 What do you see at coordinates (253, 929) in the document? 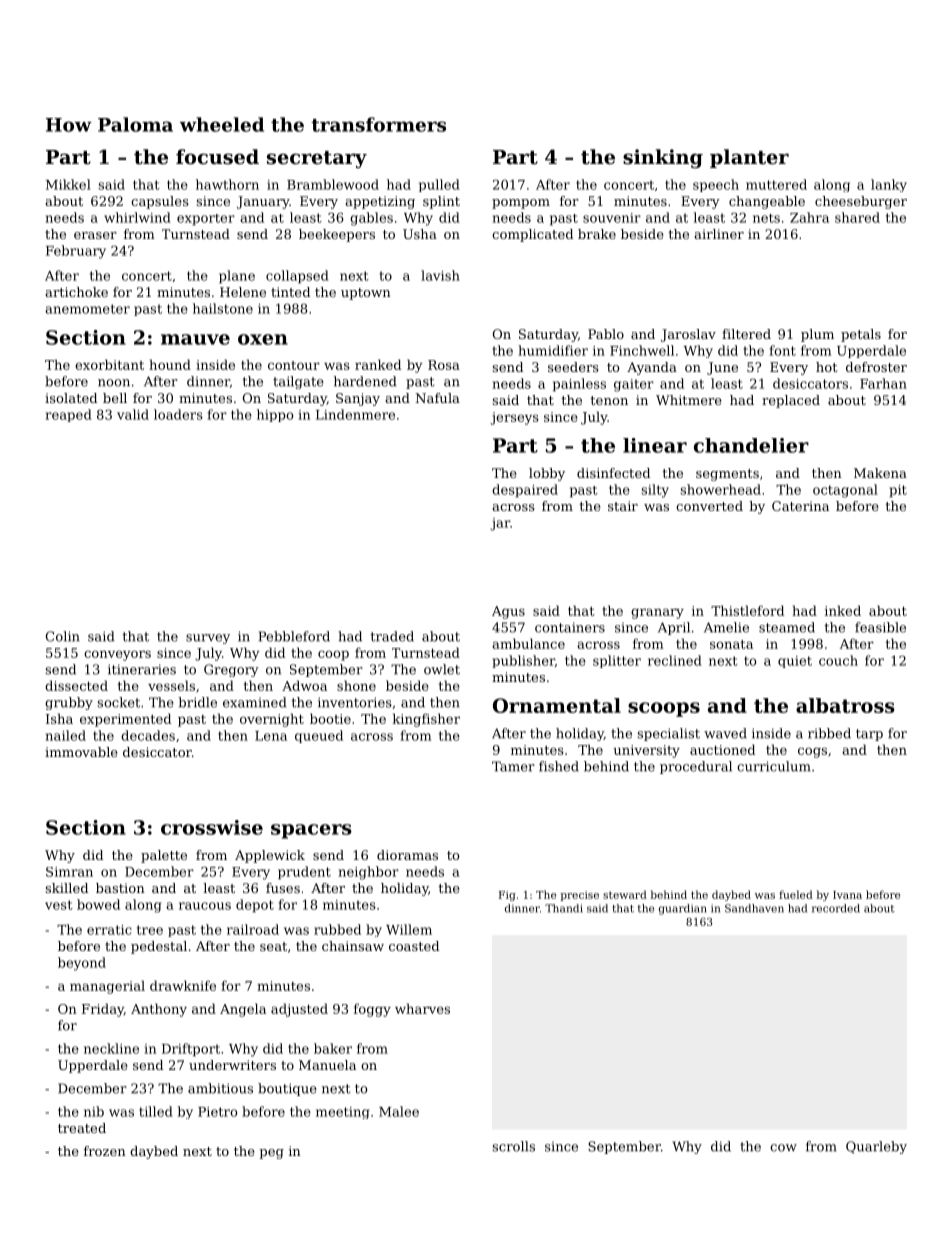
I see `railroad` at bounding box center [253, 929].
